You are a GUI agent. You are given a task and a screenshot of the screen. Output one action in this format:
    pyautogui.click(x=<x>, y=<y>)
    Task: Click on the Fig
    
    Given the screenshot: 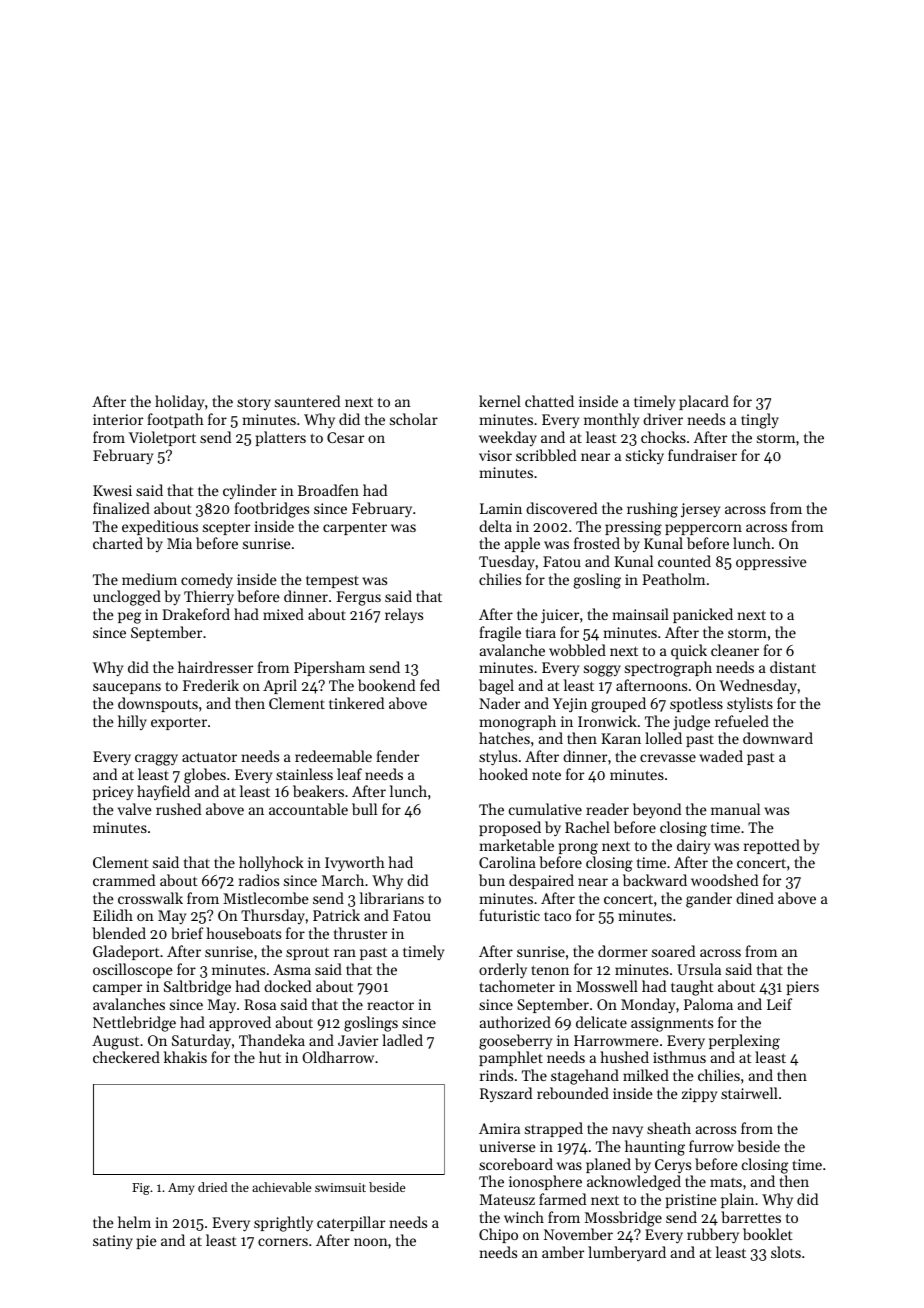 What is the action you would take?
    pyautogui.click(x=141, y=1189)
